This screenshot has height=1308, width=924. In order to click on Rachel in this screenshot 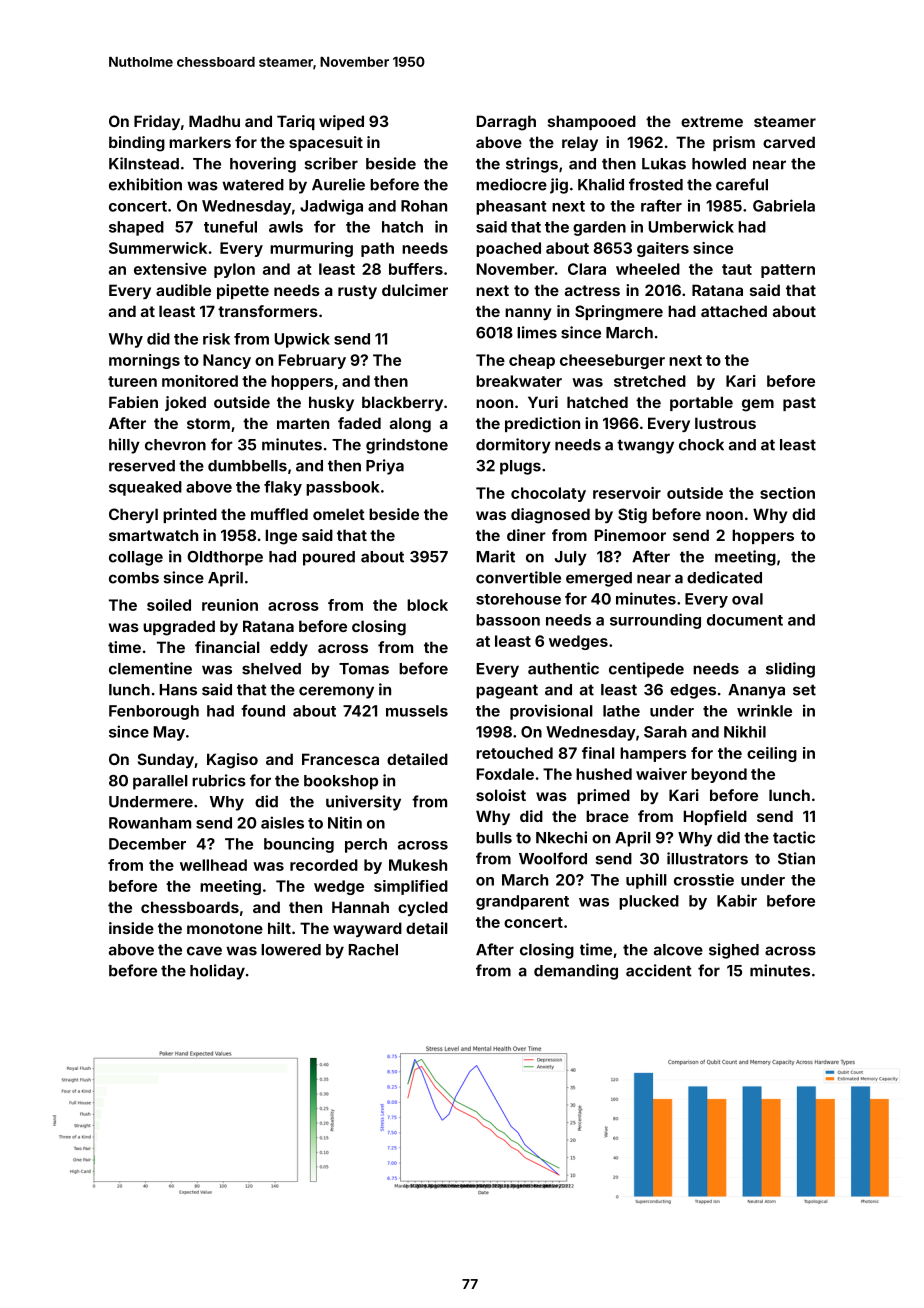, I will do `click(373, 950)`.
